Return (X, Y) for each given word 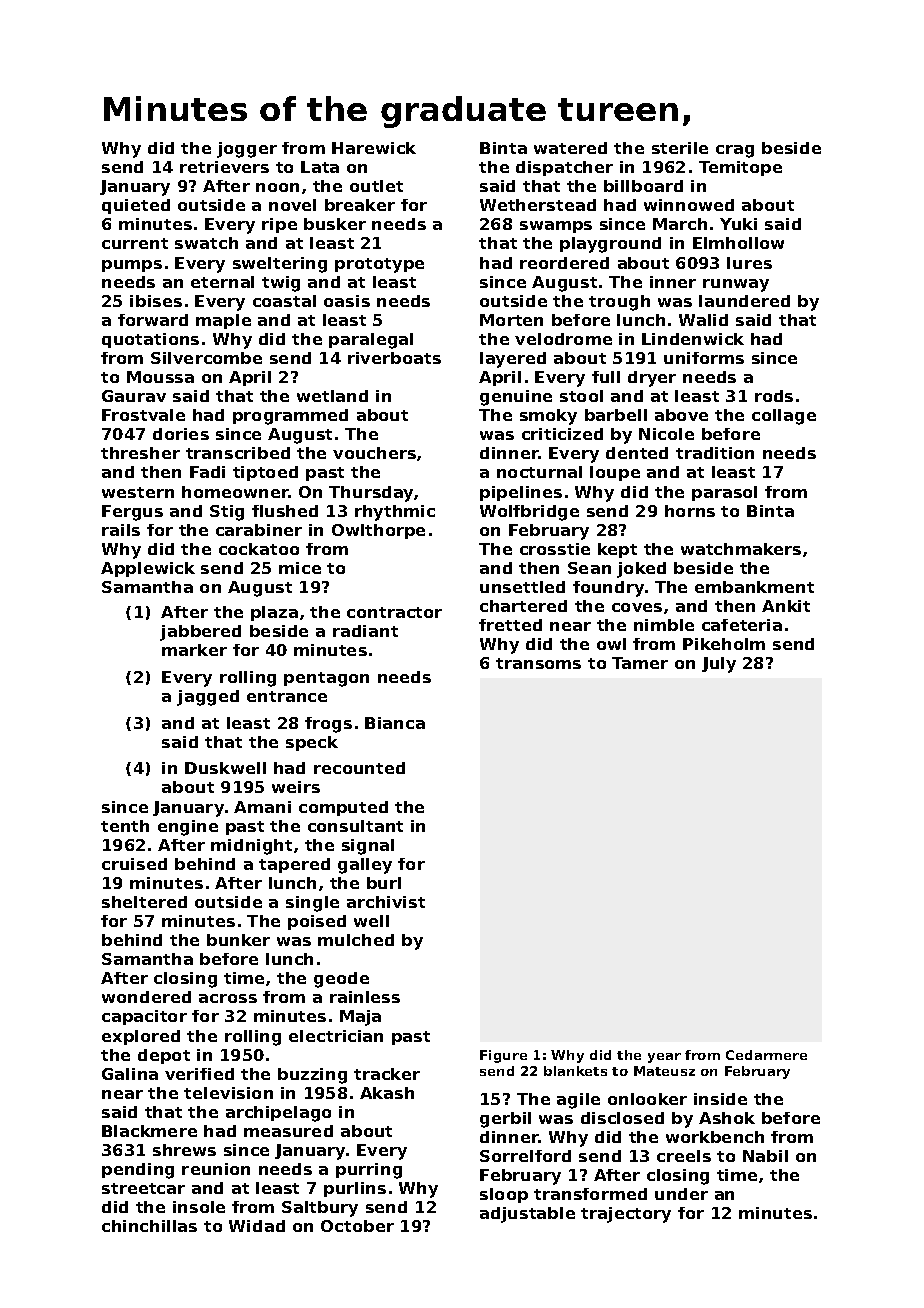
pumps (132, 266)
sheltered (144, 902)
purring (369, 1171)
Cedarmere (766, 1055)
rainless (365, 997)
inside (720, 1099)
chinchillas (149, 1226)
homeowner (235, 492)
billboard (643, 186)
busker (335, 224)
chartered (523, 606)
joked (641, 570)
